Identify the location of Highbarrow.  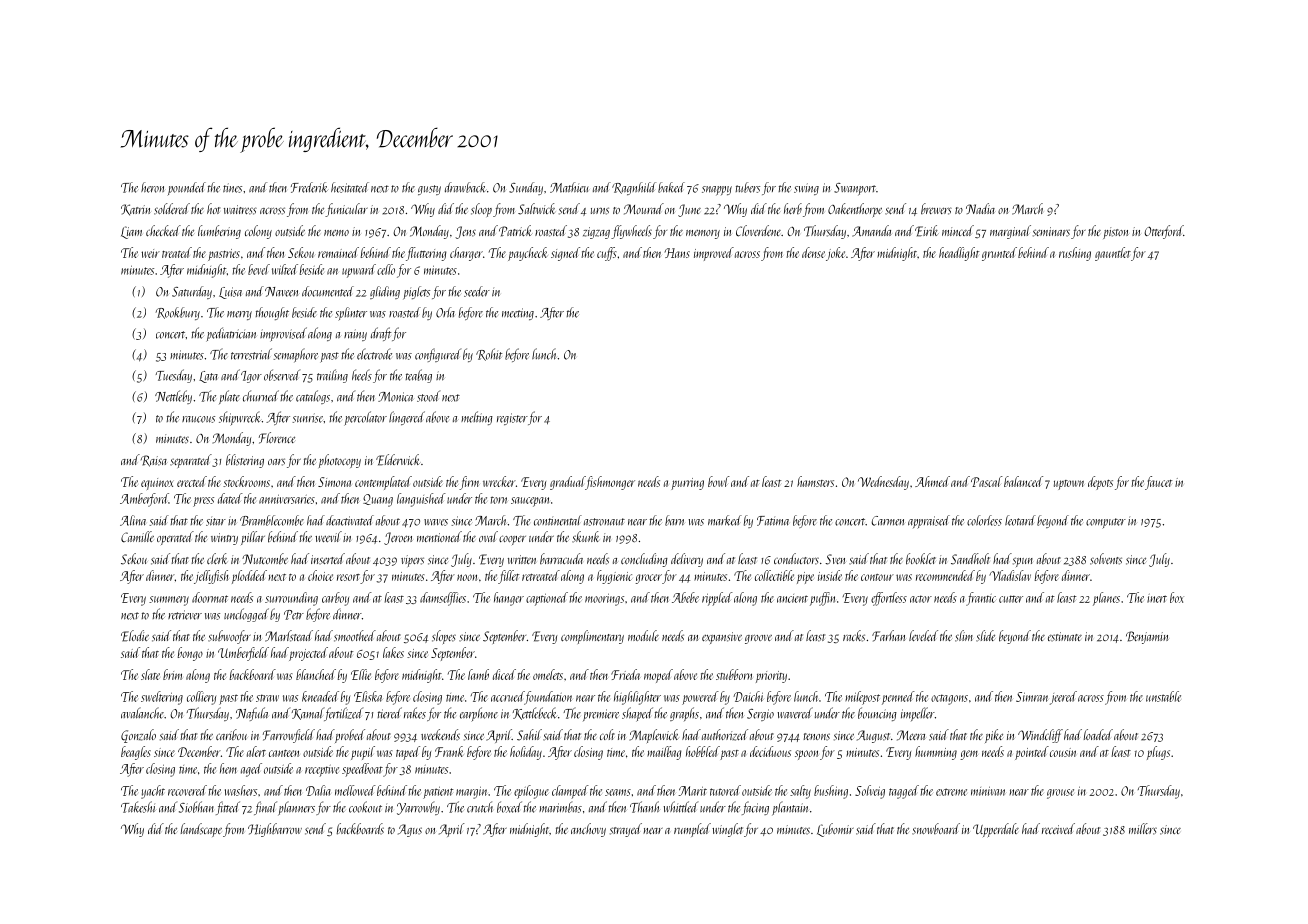
(275, 830).
